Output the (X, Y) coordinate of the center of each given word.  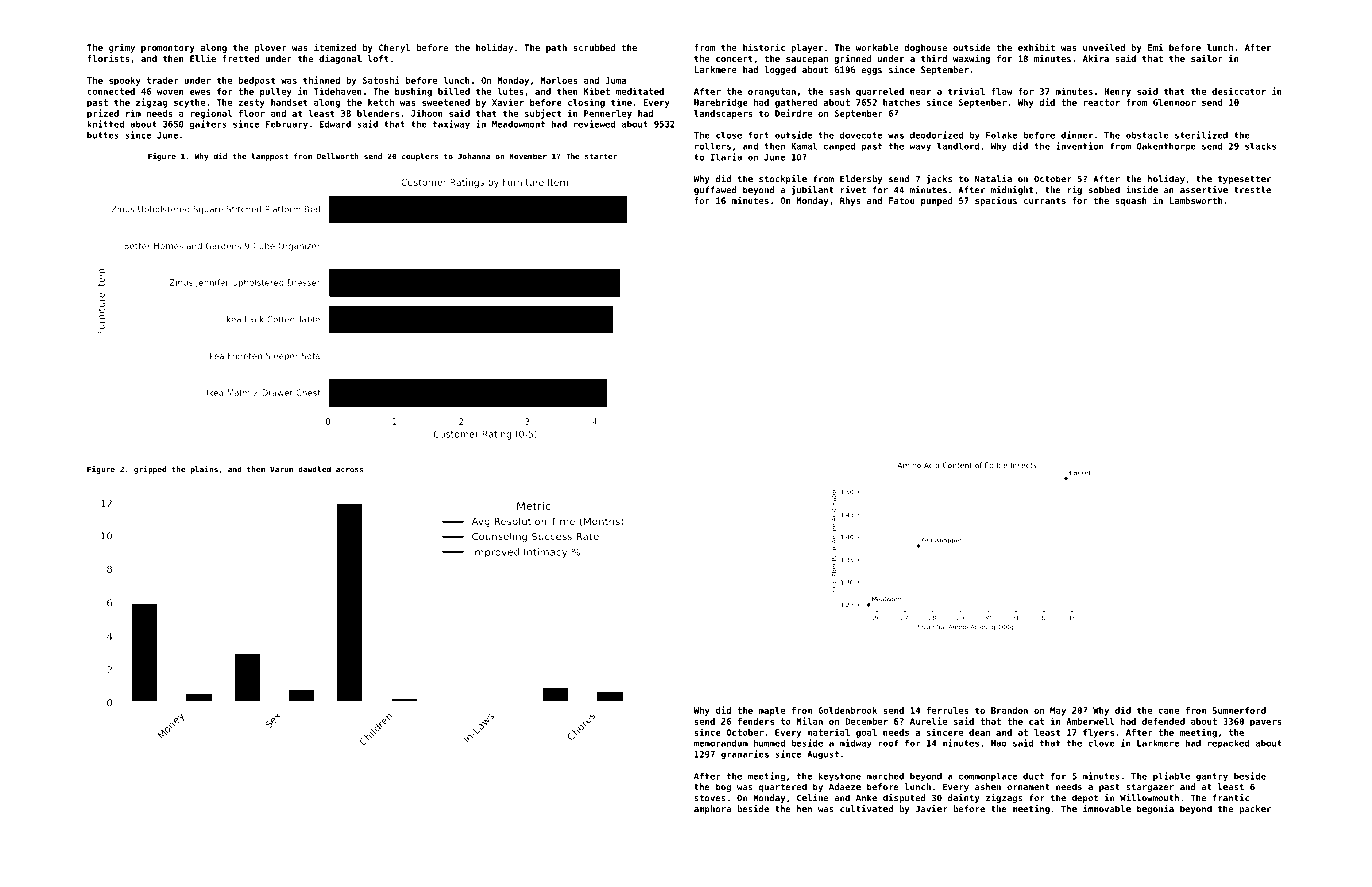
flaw (1002, 91)
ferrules (948, 710)
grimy (122, 48)
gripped (150, 470)
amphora (712, 809)
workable (877, 47)
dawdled (314, 469)
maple (772, 711)
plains (204, 470)
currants (1045, 201)
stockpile (783, 179)
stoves (710, 798)
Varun (281, 469)
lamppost (269, 157)
